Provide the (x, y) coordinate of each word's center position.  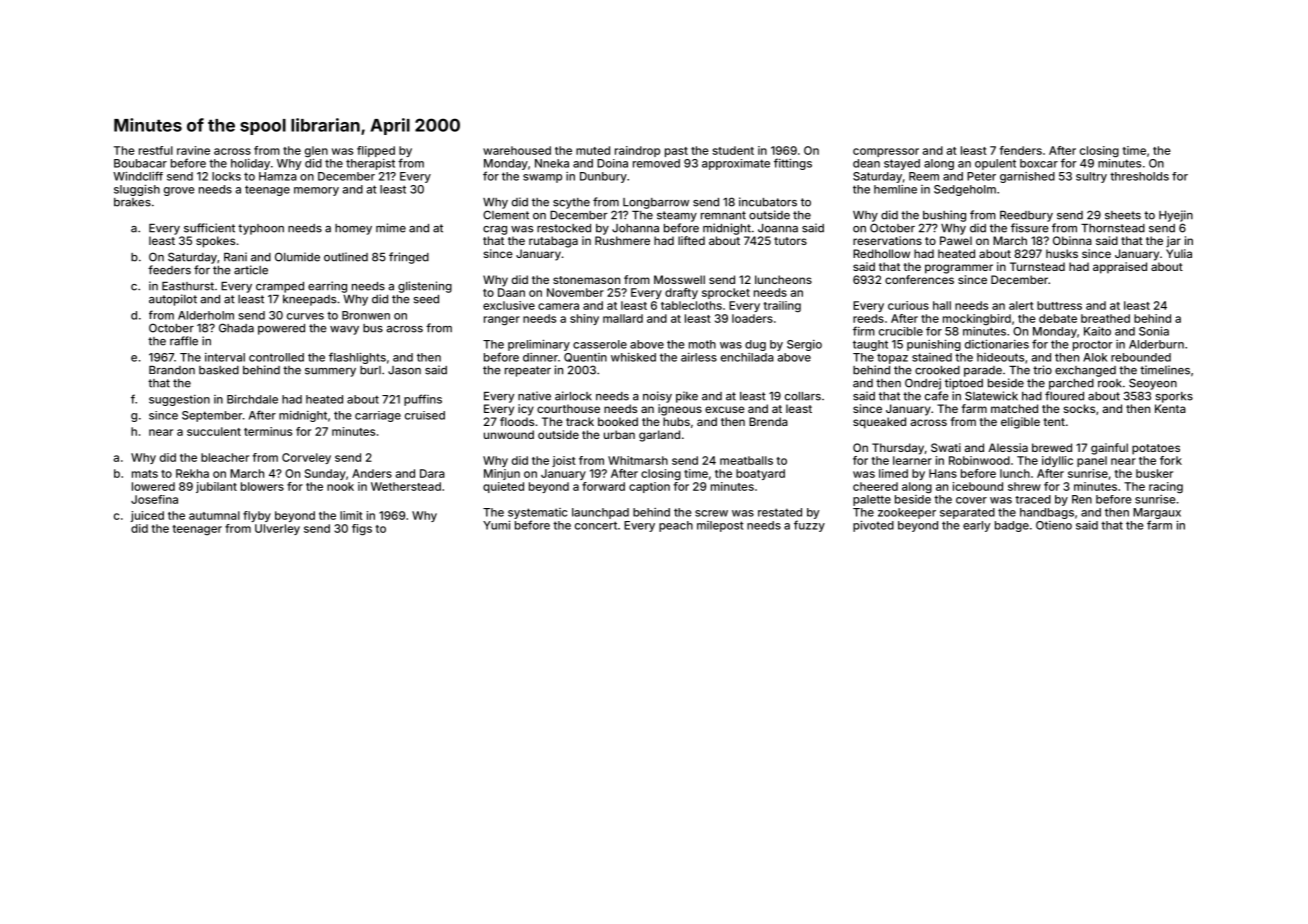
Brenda (768, 421)
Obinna (1072, 240)
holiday (250, 164)
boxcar (1039, 163)
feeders (169, 270)
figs (362, 530)
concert (596, 525)
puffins (423, 400)
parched (1071, 384)
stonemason (586, 280)
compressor (886, 152)
